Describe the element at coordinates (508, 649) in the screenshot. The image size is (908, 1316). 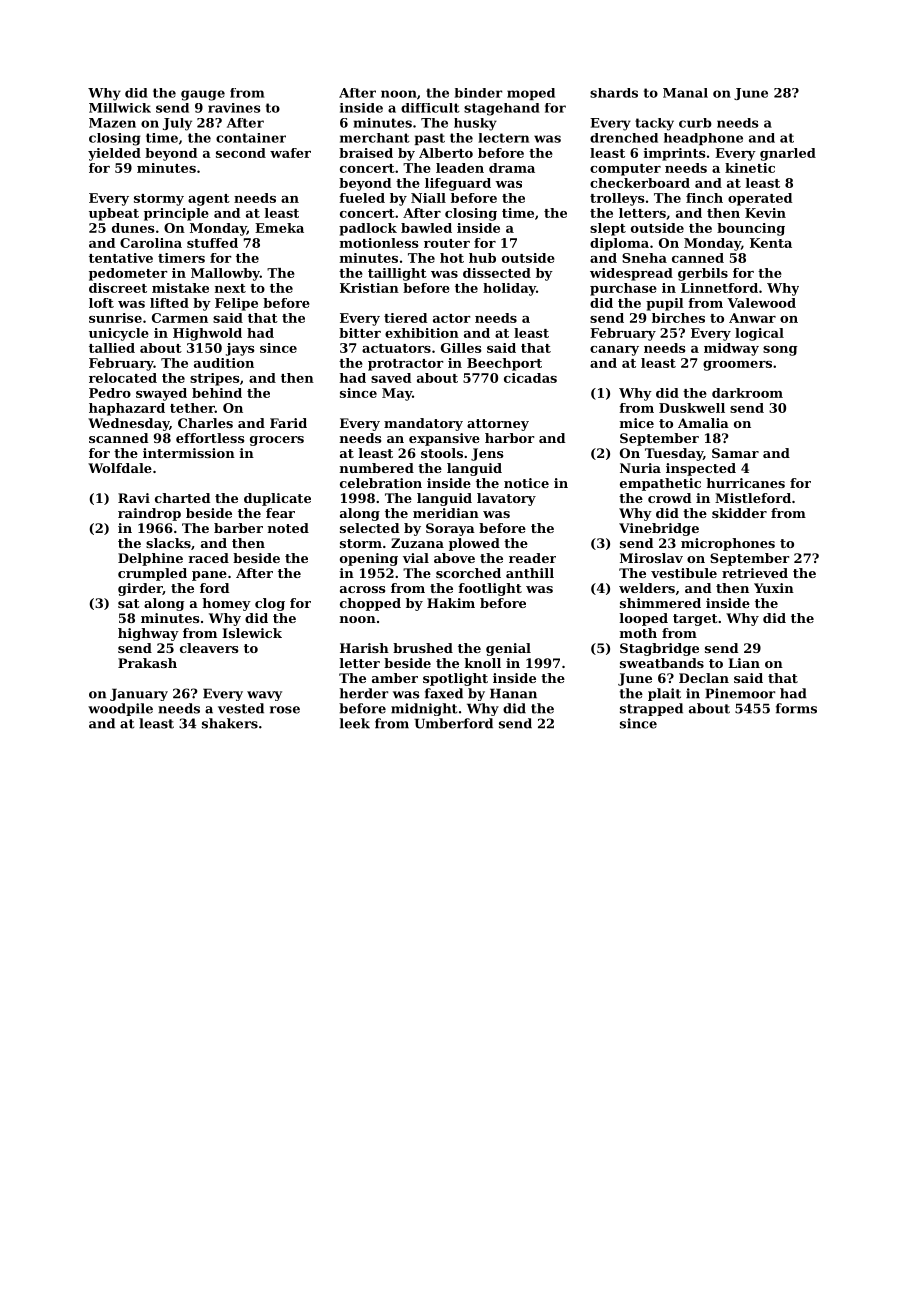
I see `genial` at that location.
